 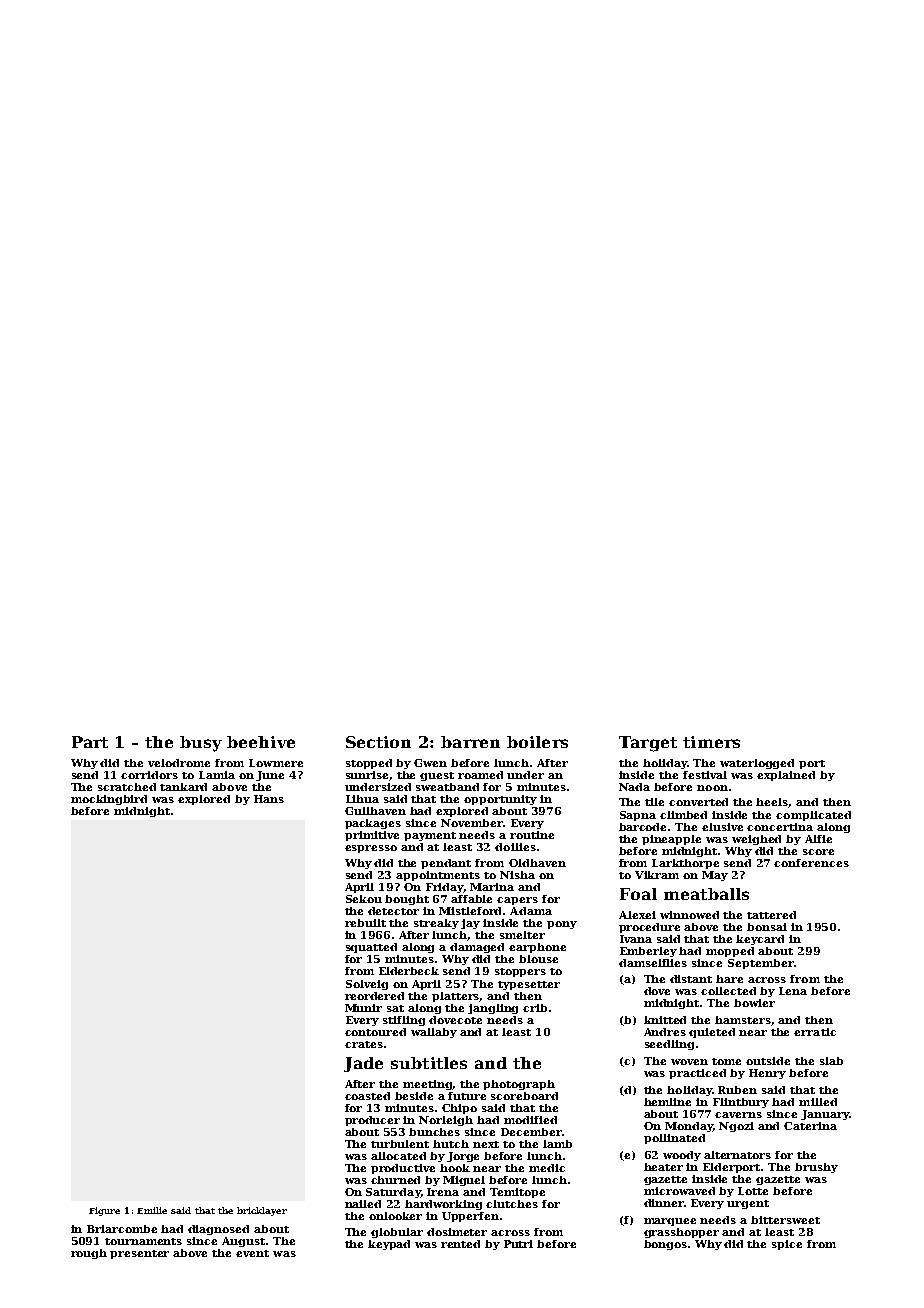 What do you see at coordinates (757, 764) in the screenshot?
I see `waterlogged` at bounding box center [757, 764].
